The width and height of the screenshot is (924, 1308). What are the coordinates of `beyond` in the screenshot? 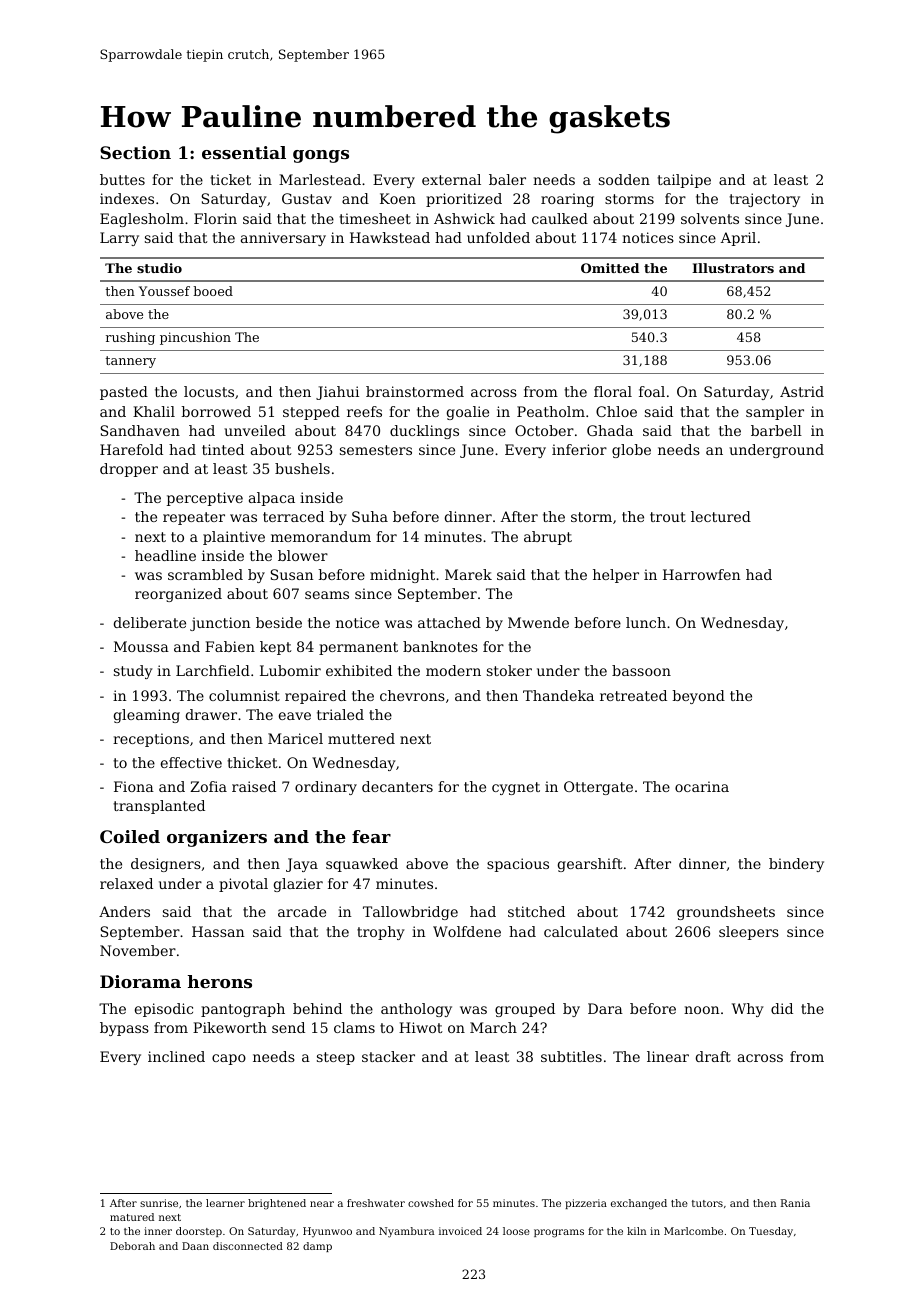 It's located at (699, 697).
